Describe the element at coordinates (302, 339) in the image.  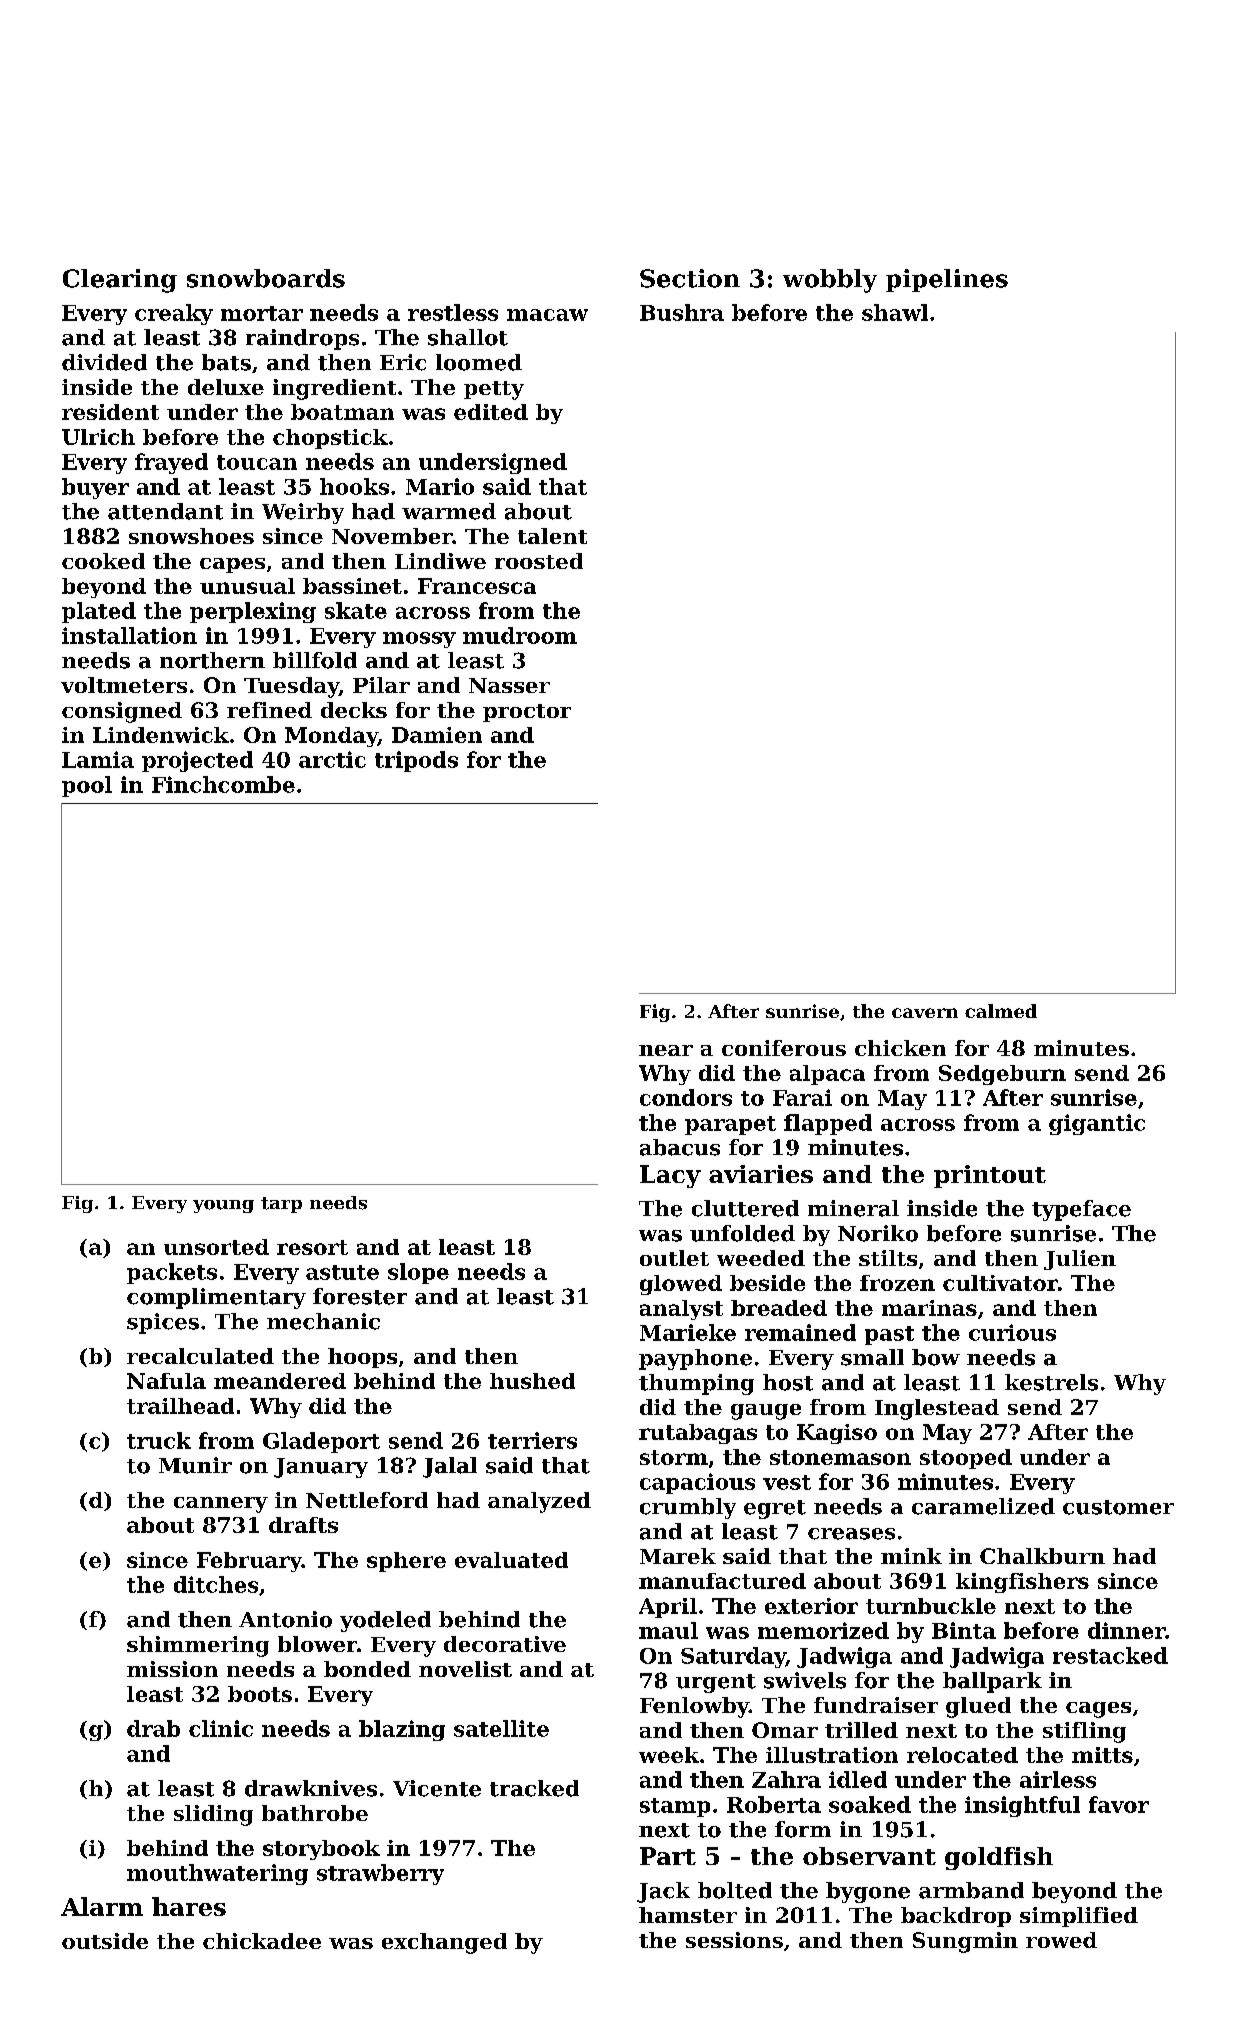
I see `raindrops` at that location.
